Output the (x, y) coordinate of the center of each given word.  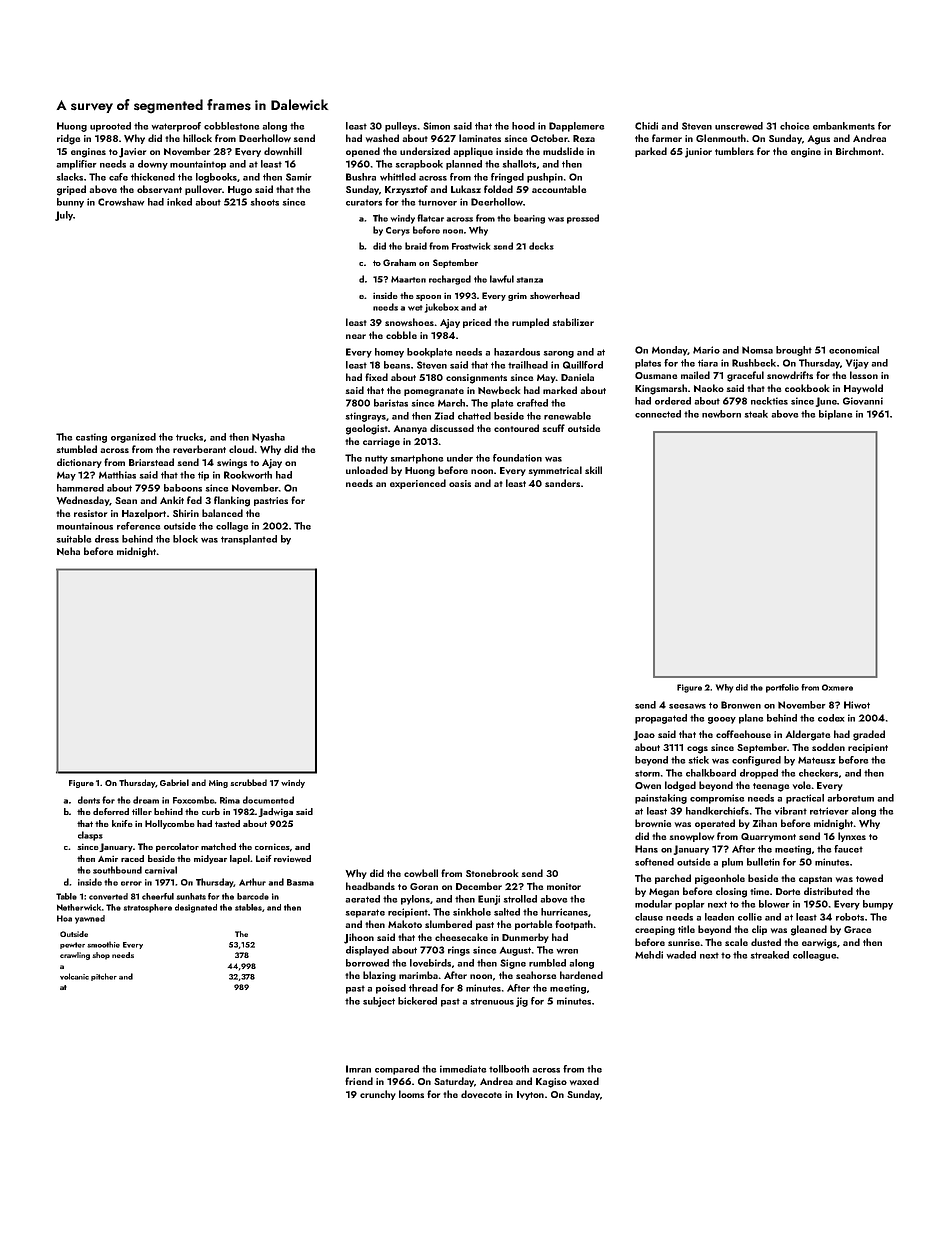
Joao (644, 736)
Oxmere (837, 687)
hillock (197, 138)
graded (869, 735)
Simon (436, 126)
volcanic (74, 976)
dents (89, 800)
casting (91, 438)
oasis (460, 483)
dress (107, 539)
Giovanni (863, 401)
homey (389, 353)
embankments (844, 126)
